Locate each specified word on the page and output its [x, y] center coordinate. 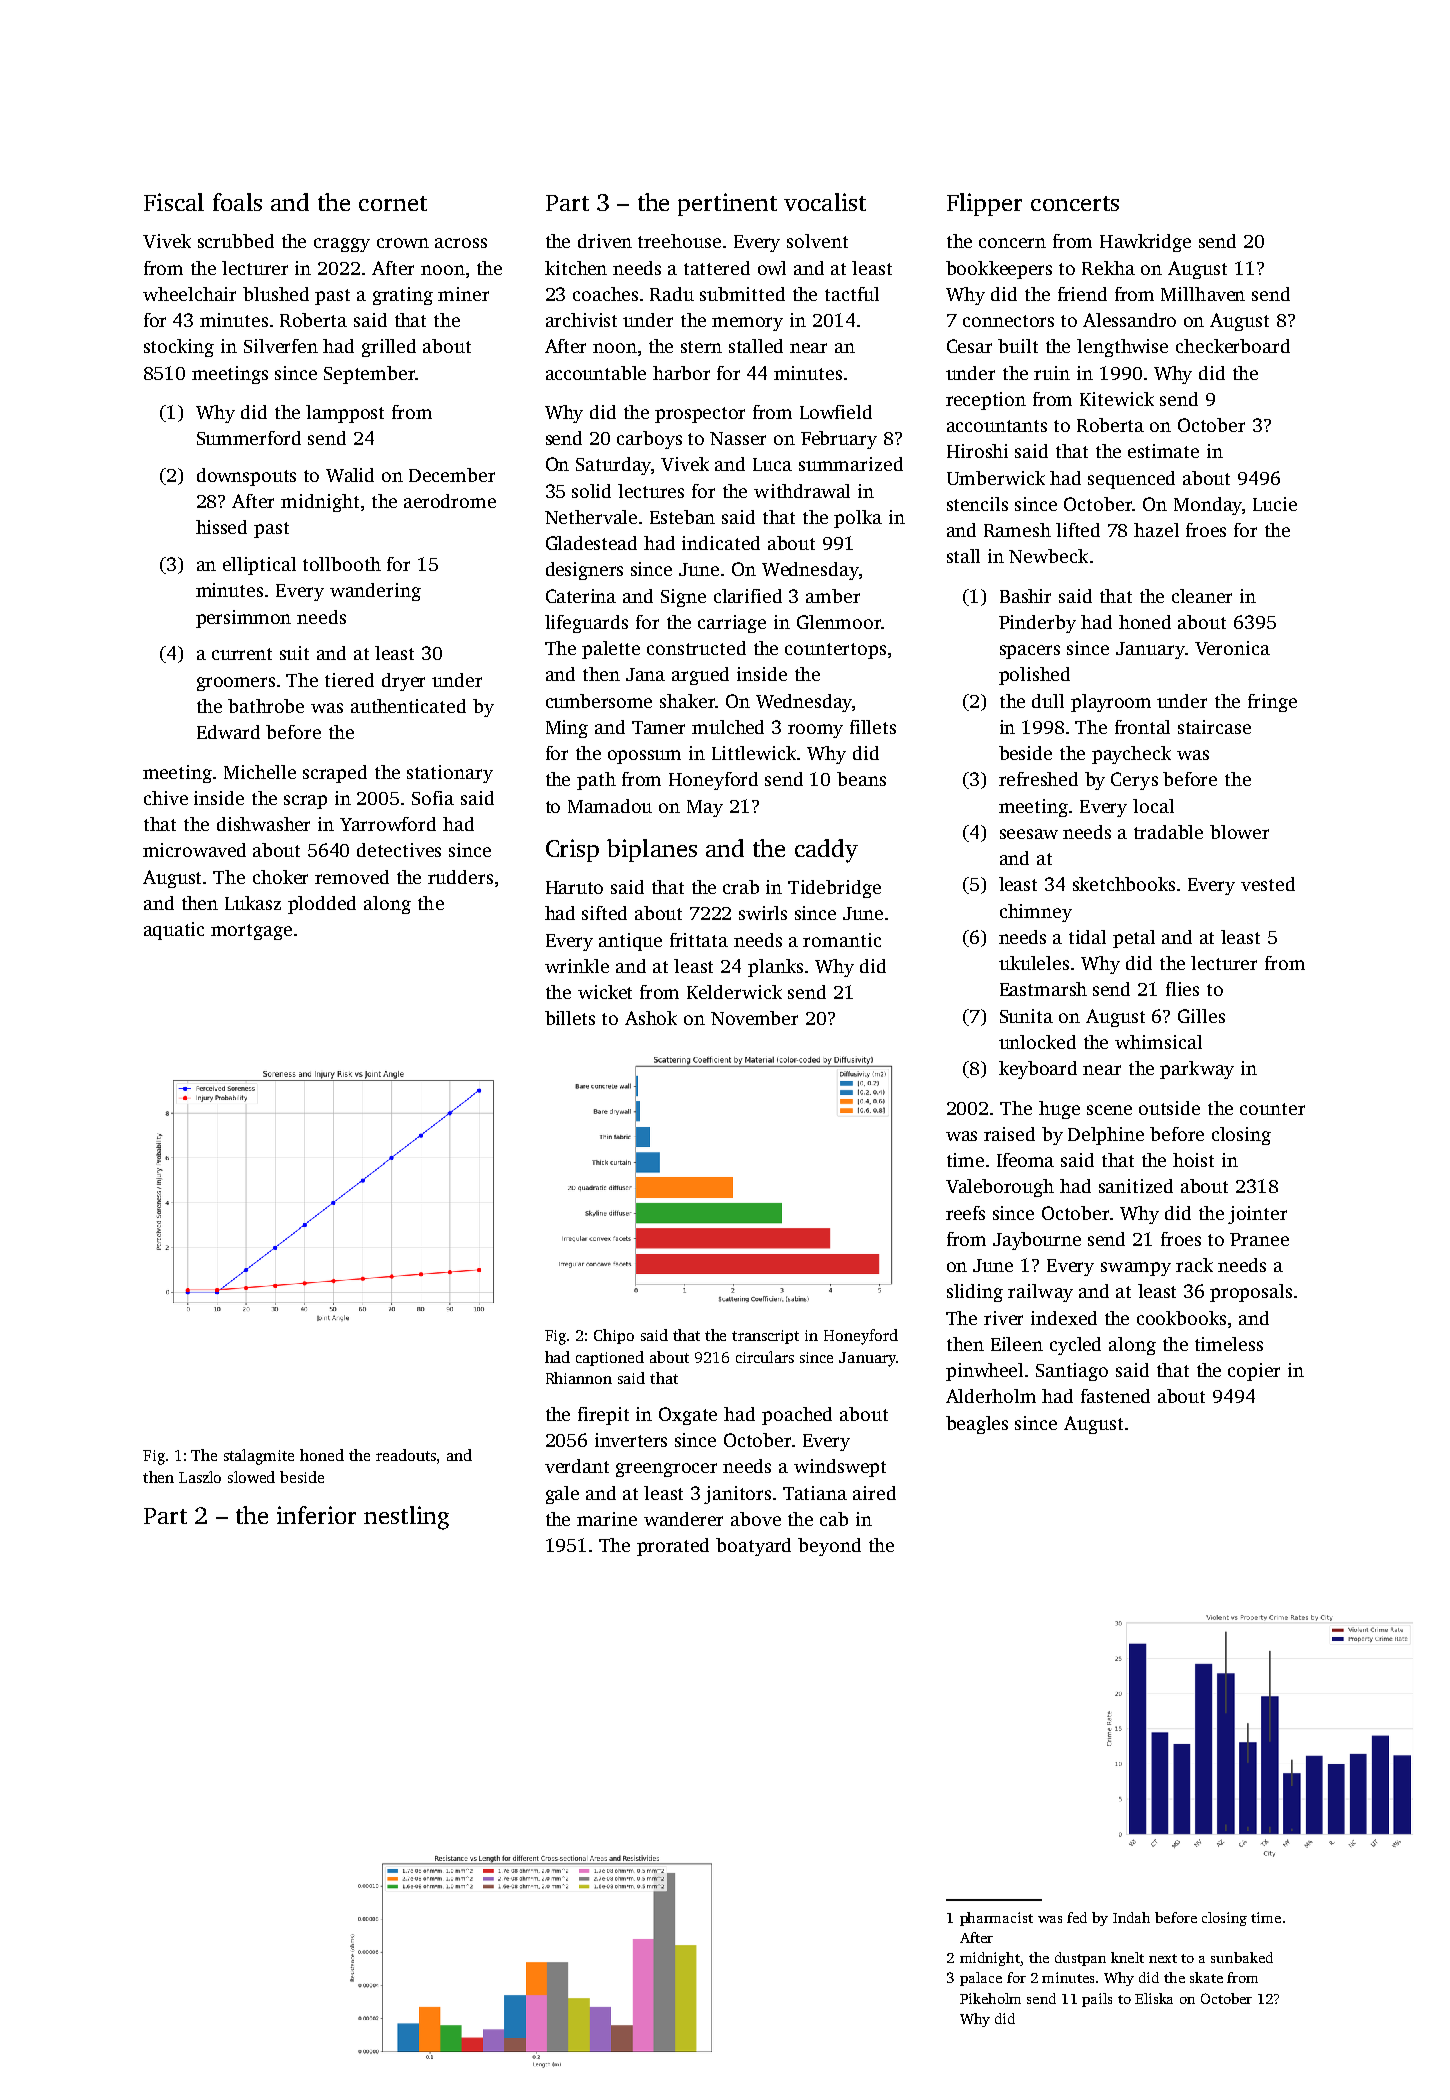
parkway [1197, 1070]
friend [1082, 294]
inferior [316, 1515]
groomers [236, 684]
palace [981, 1979]
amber [833, 596]
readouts [406, 1455]
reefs [965, 1213]
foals [237, 202]
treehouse [679, 241]
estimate [1163, 451]
